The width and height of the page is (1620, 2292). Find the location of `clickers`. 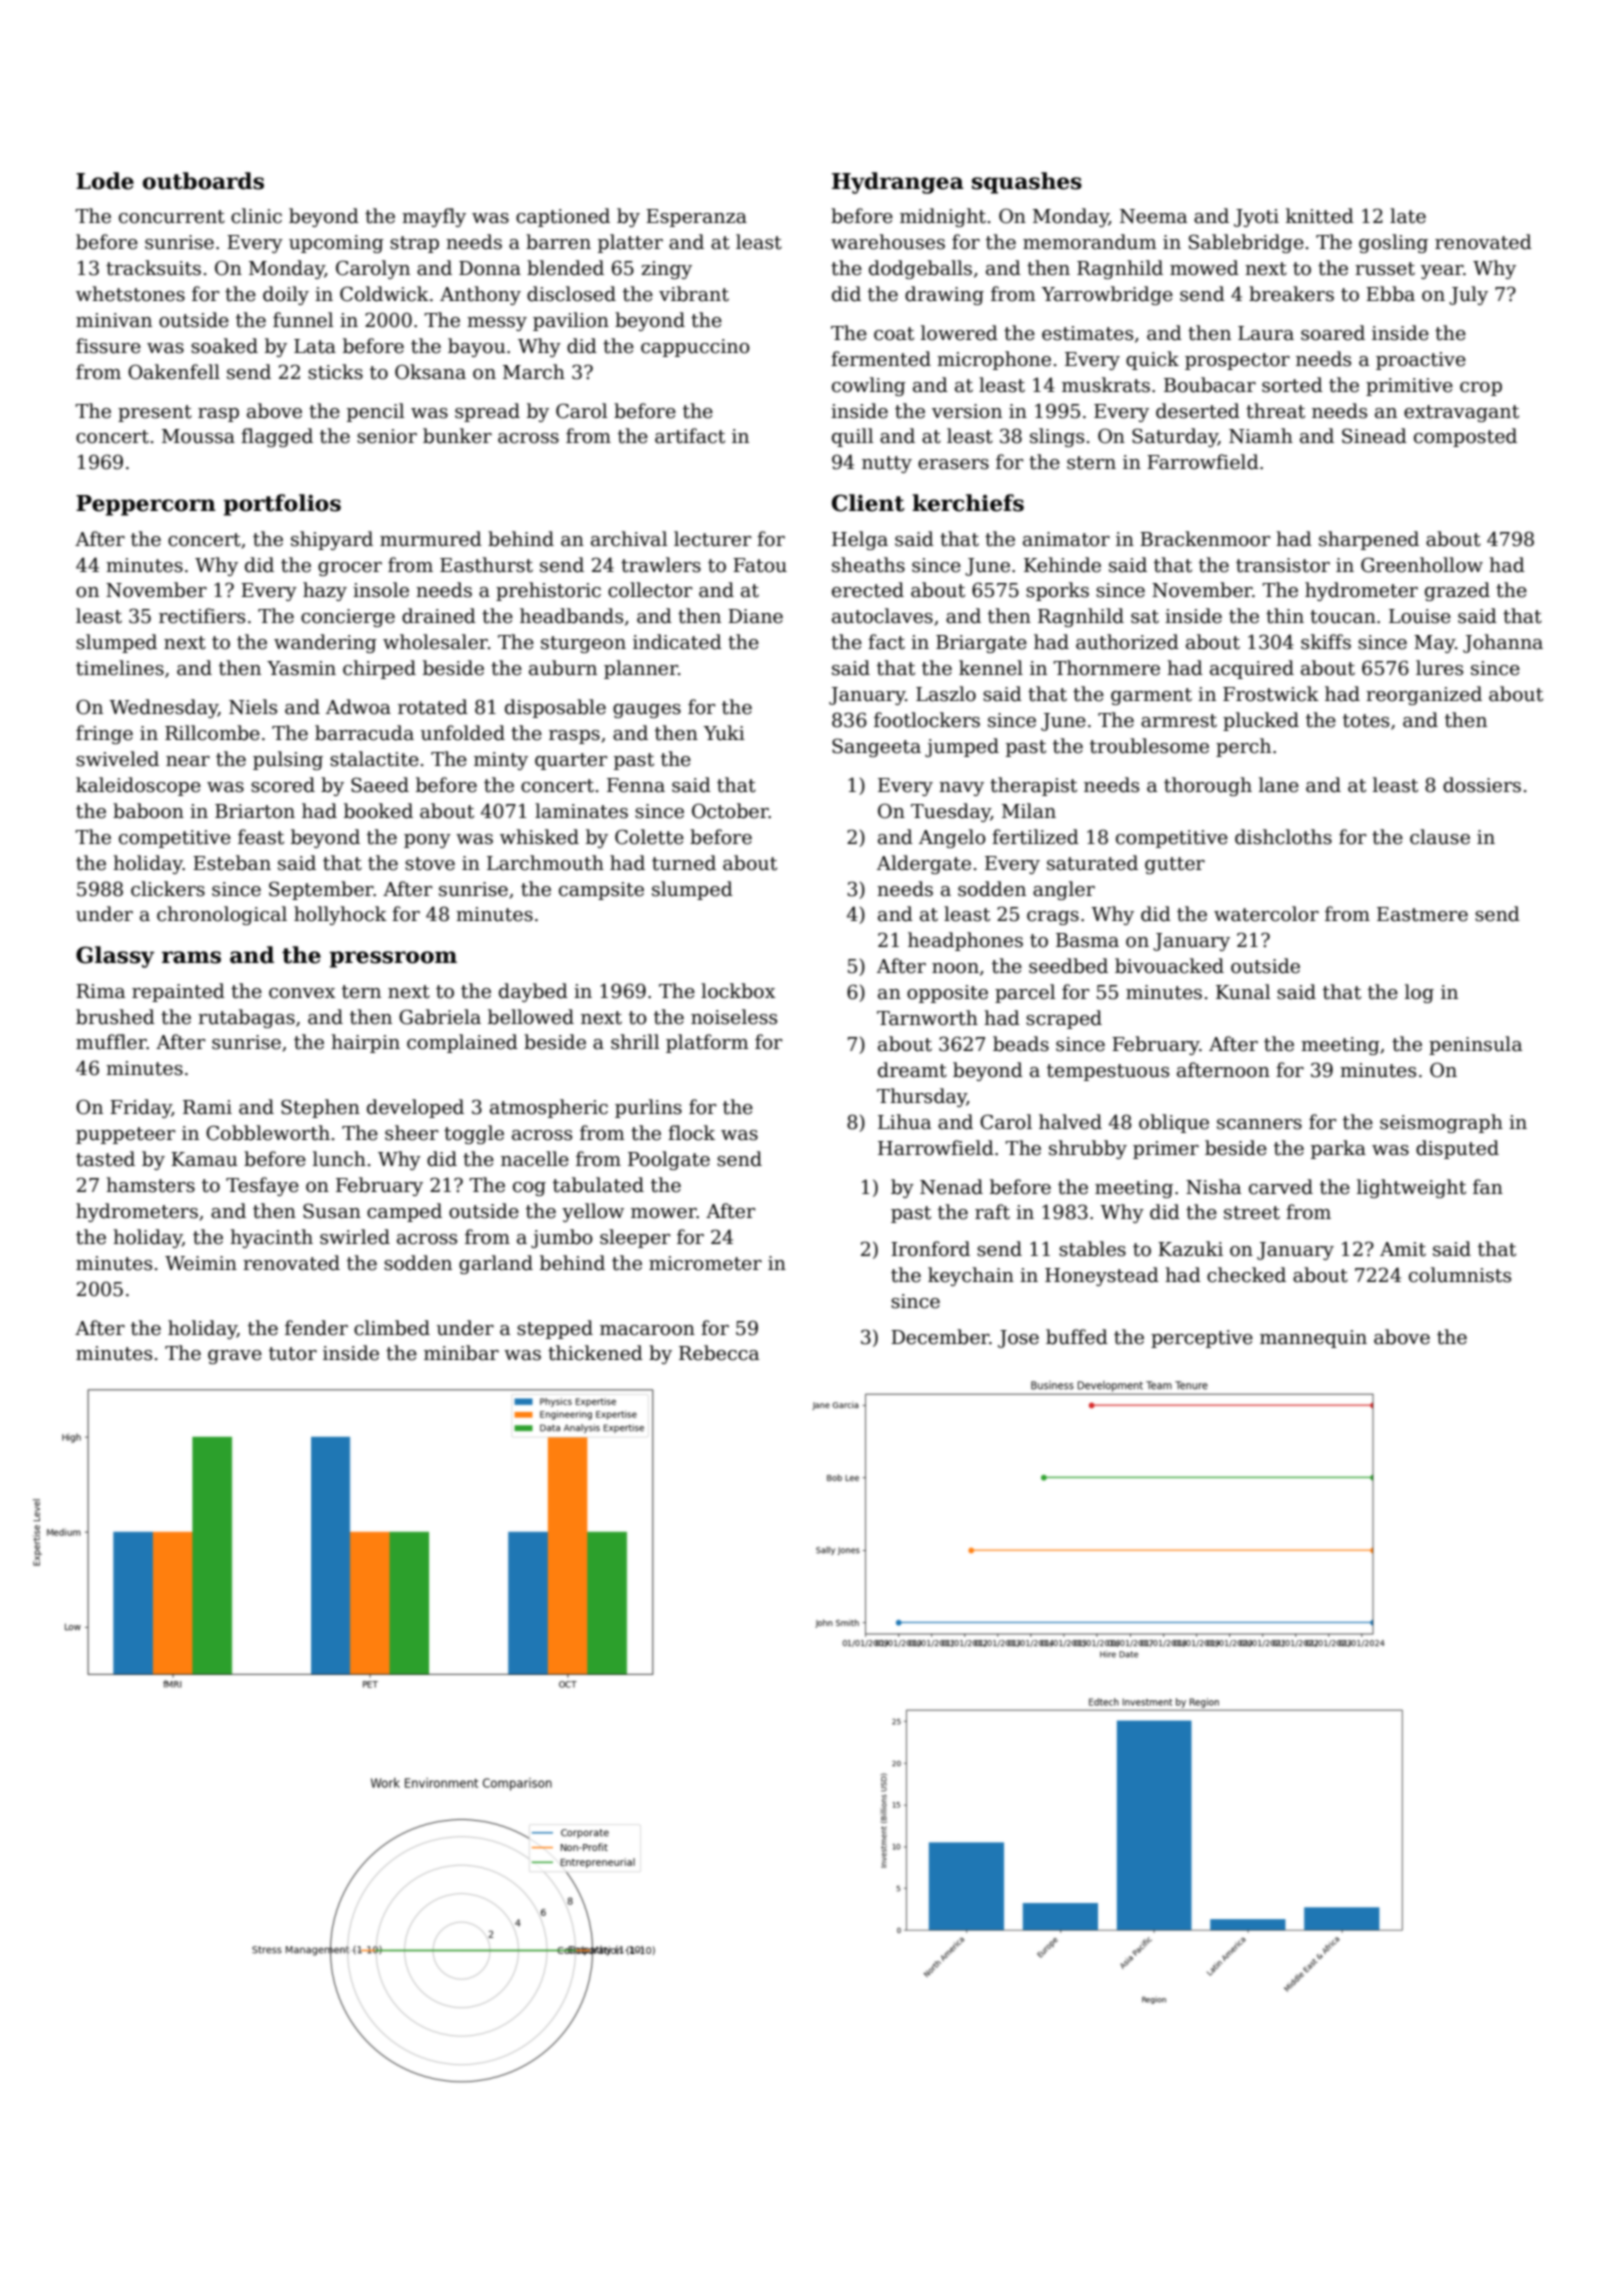

clickers is located at coordinates (168, 889).
